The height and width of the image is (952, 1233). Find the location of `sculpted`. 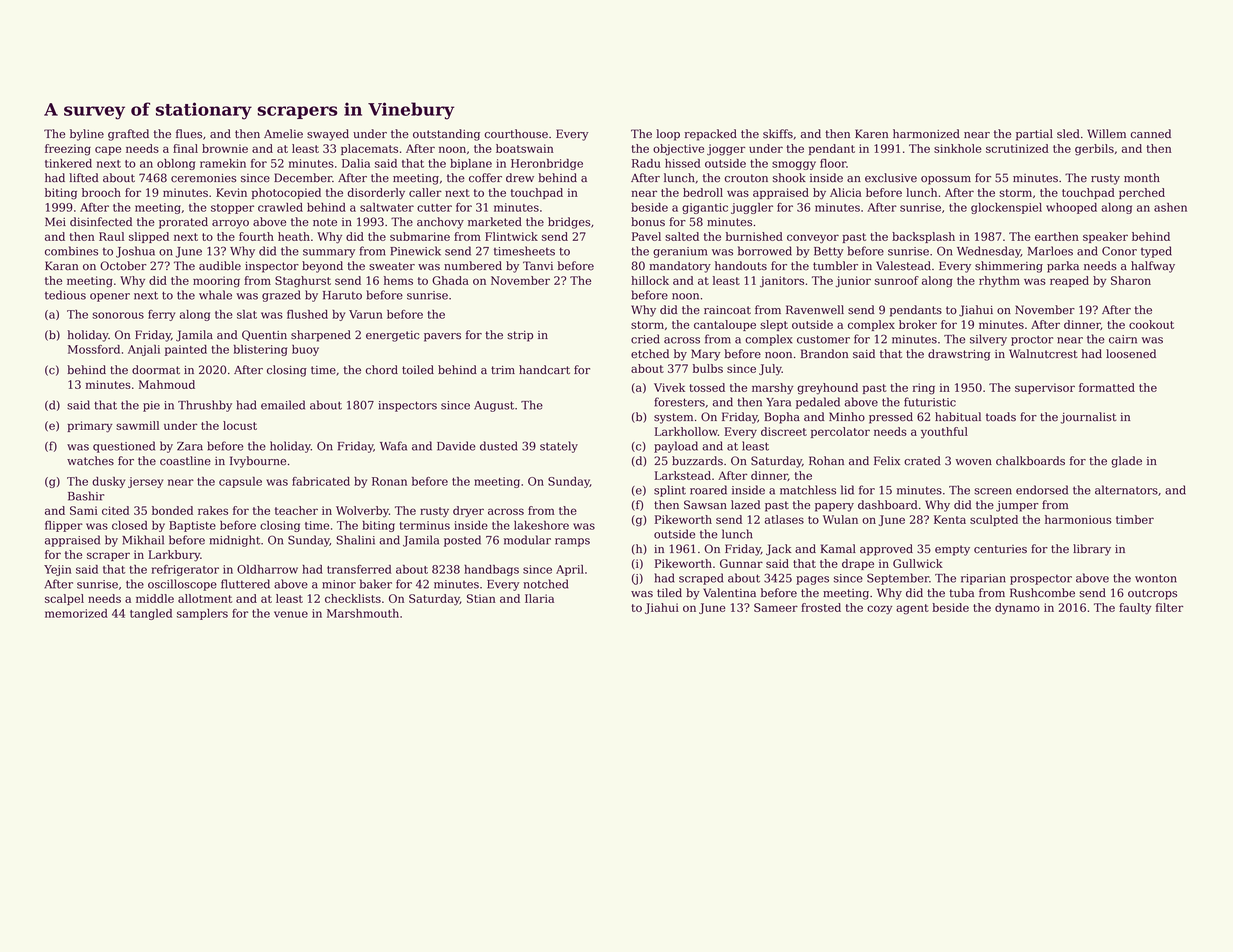

sculpted is located at coordinates (994, 520).
